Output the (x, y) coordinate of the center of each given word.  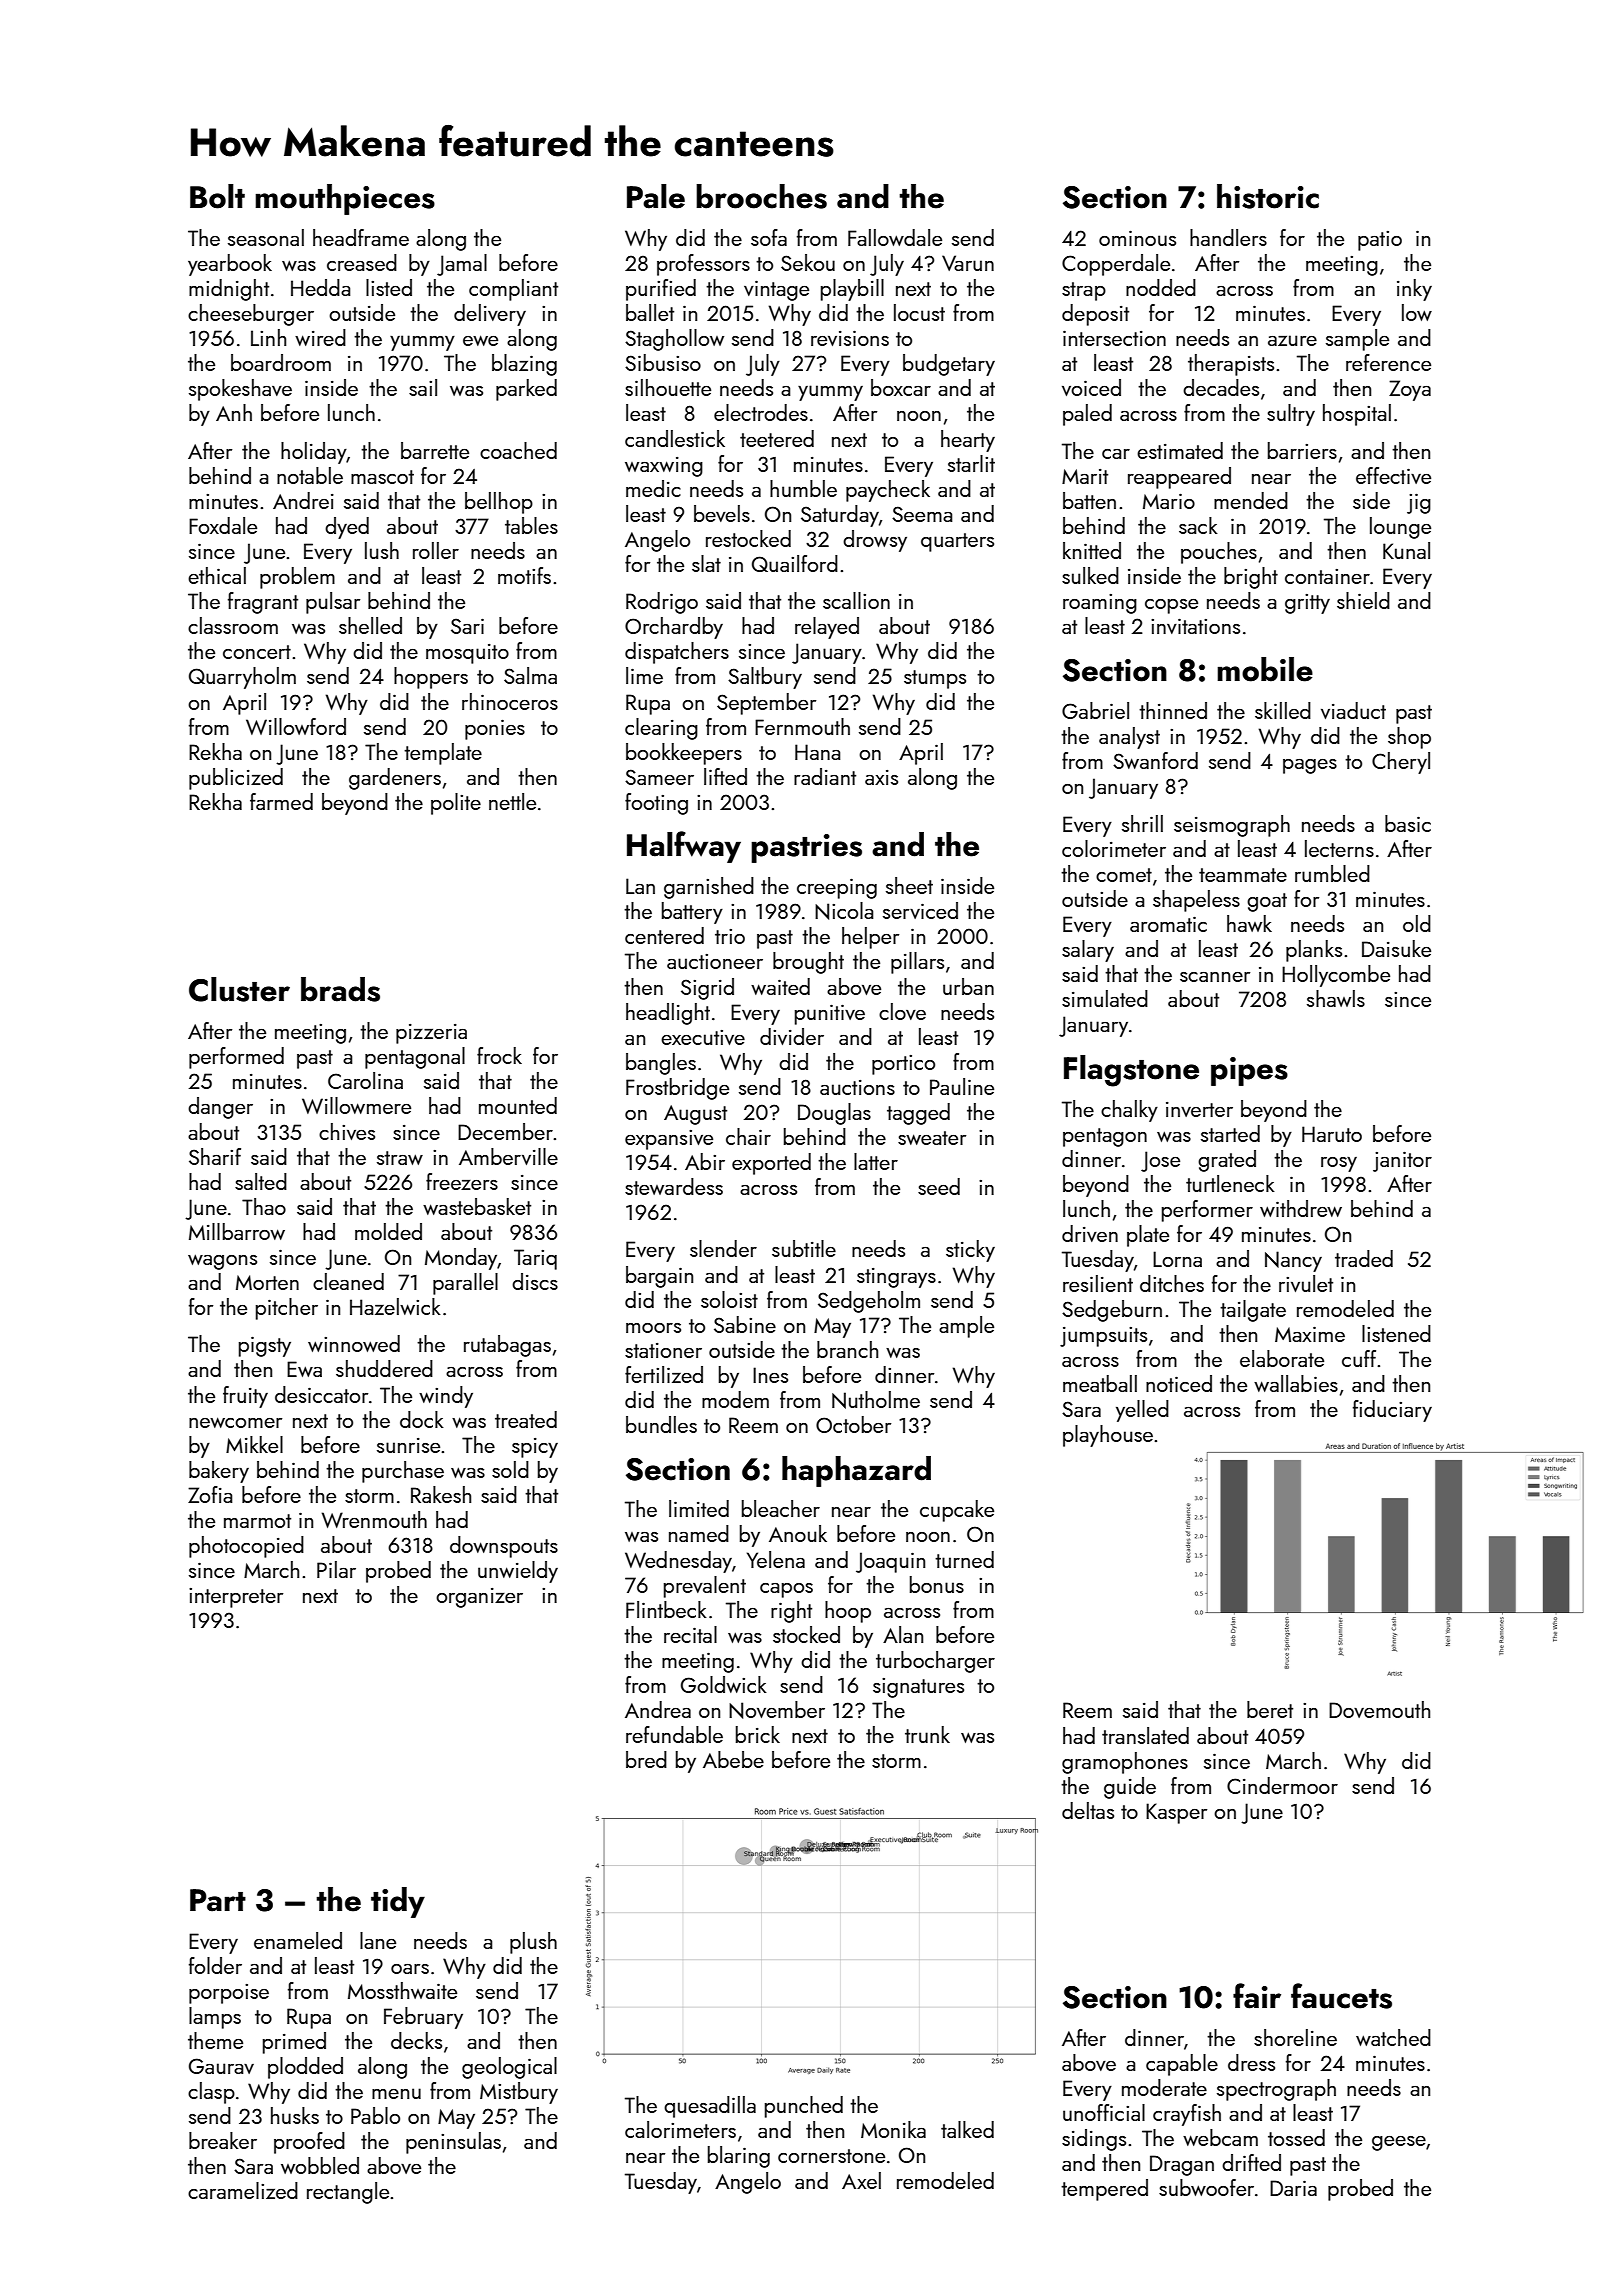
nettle (512, 801)
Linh (268, 337)
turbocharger (935, 1662)
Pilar (336, 1569)
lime (644, 675)
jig (1419, 503)
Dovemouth (1379, 1709)
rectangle (348, 2193)
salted (261, 1181)
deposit (1095, 315)
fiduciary (1392, 1411)
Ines (770, 1375)
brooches (761, 196)
